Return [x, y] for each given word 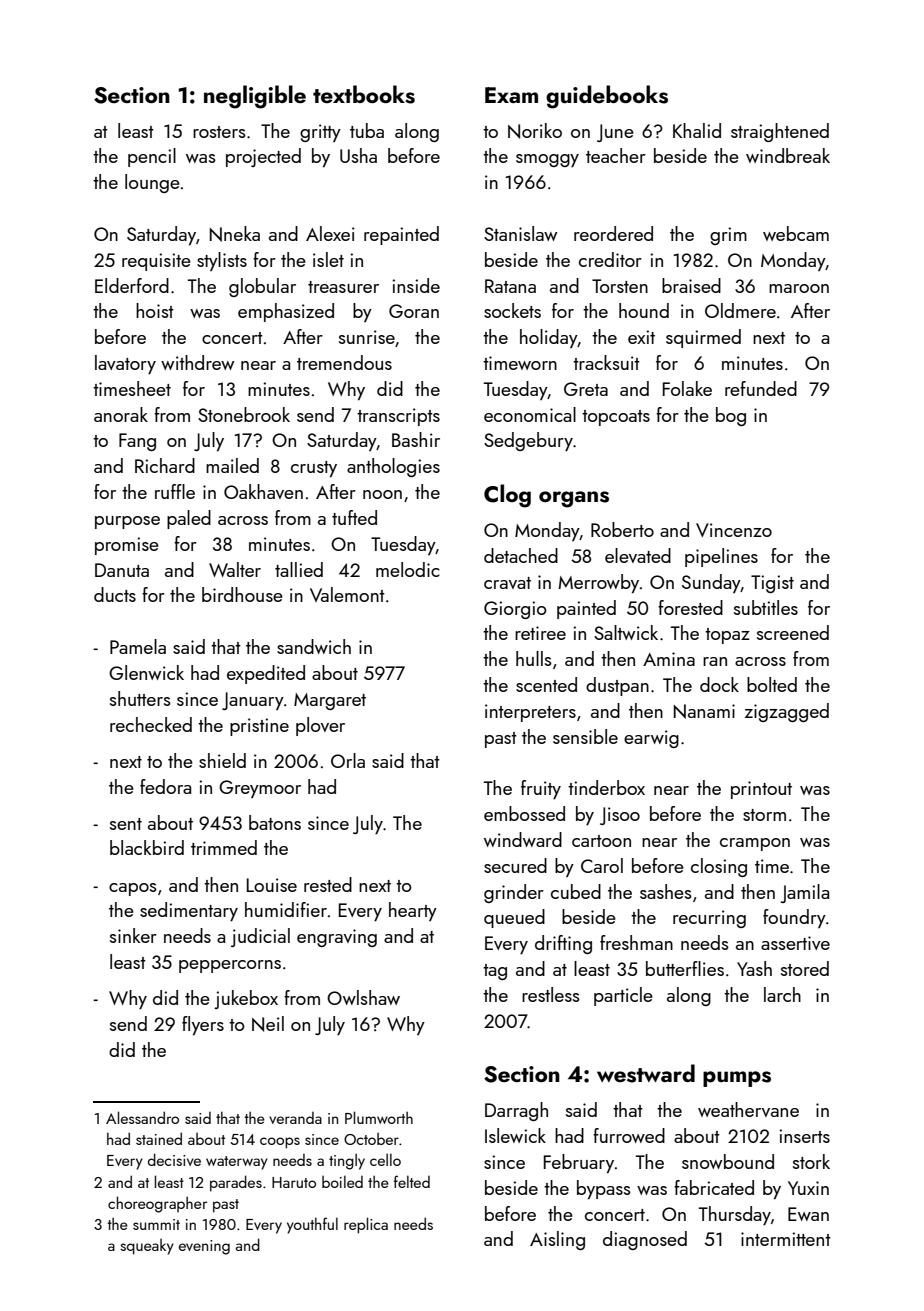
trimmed [224, 847]
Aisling [557, 1240]
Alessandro [142, 1117]
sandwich [314, 646]
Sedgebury [528, 441]
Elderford [132, 285]
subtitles [766, 607]
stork [811, 1161]
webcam [796, 233]
